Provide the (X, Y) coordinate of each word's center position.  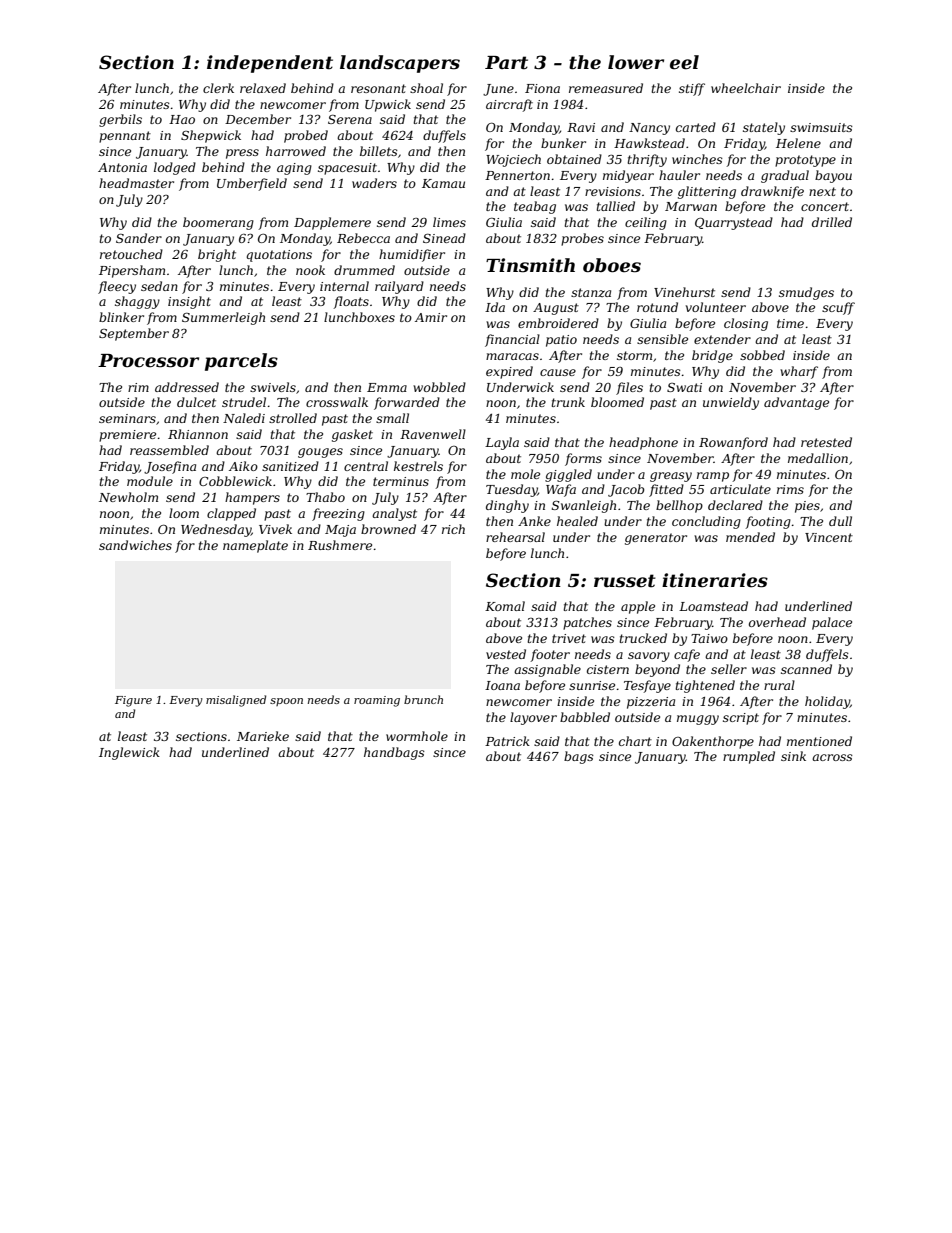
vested (506, 654)
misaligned (236, 701)
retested (826, 442)
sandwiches (135, 545)
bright (217, 255)
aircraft (509, 105)
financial (512, 340)
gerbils (120, 120)
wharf (799, 372)
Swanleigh (584, 506)
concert (825, 206)
